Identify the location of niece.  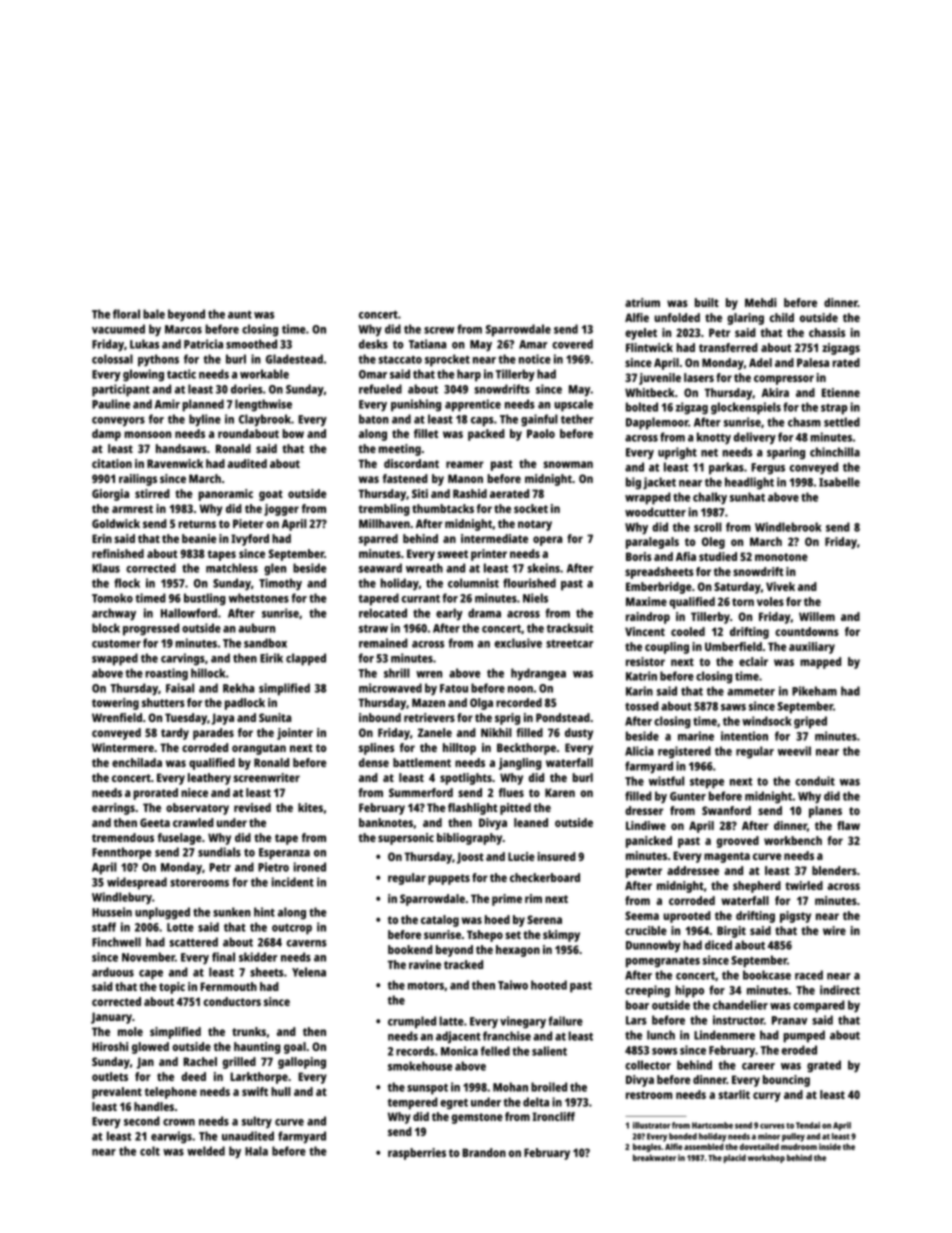
(194, 792).
